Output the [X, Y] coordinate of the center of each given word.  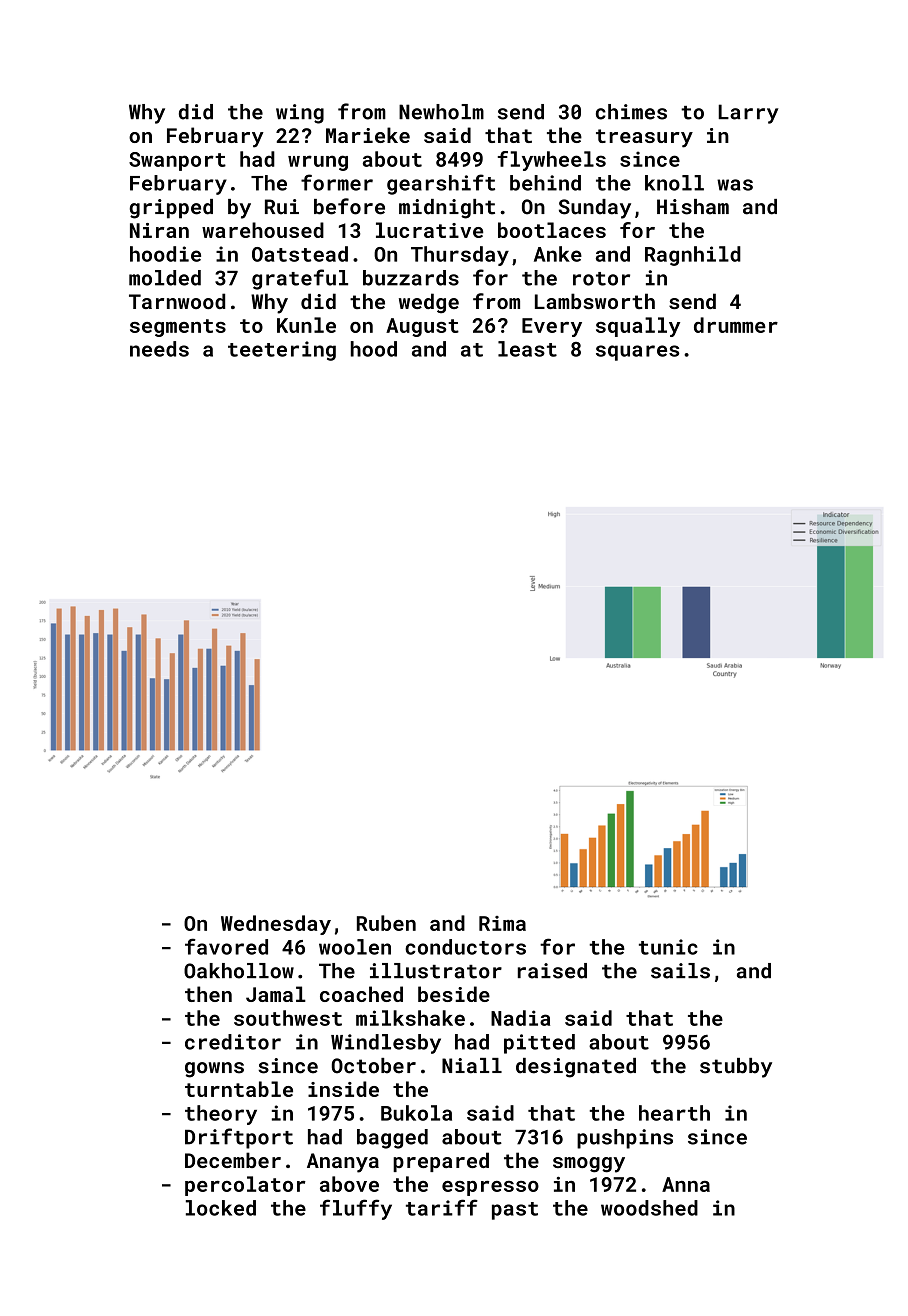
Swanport [177, 161]
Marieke [368, 135]
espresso [490, 1188]
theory [221, 1115]
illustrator [436, 971]
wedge [429, 303]
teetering [282, 351]
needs [159, 349]
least [527, 349]
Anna [686, 1184]
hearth [674, 1113]
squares [637, 353]
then [208, 994]
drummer [736, 325]
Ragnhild [693, 256]
